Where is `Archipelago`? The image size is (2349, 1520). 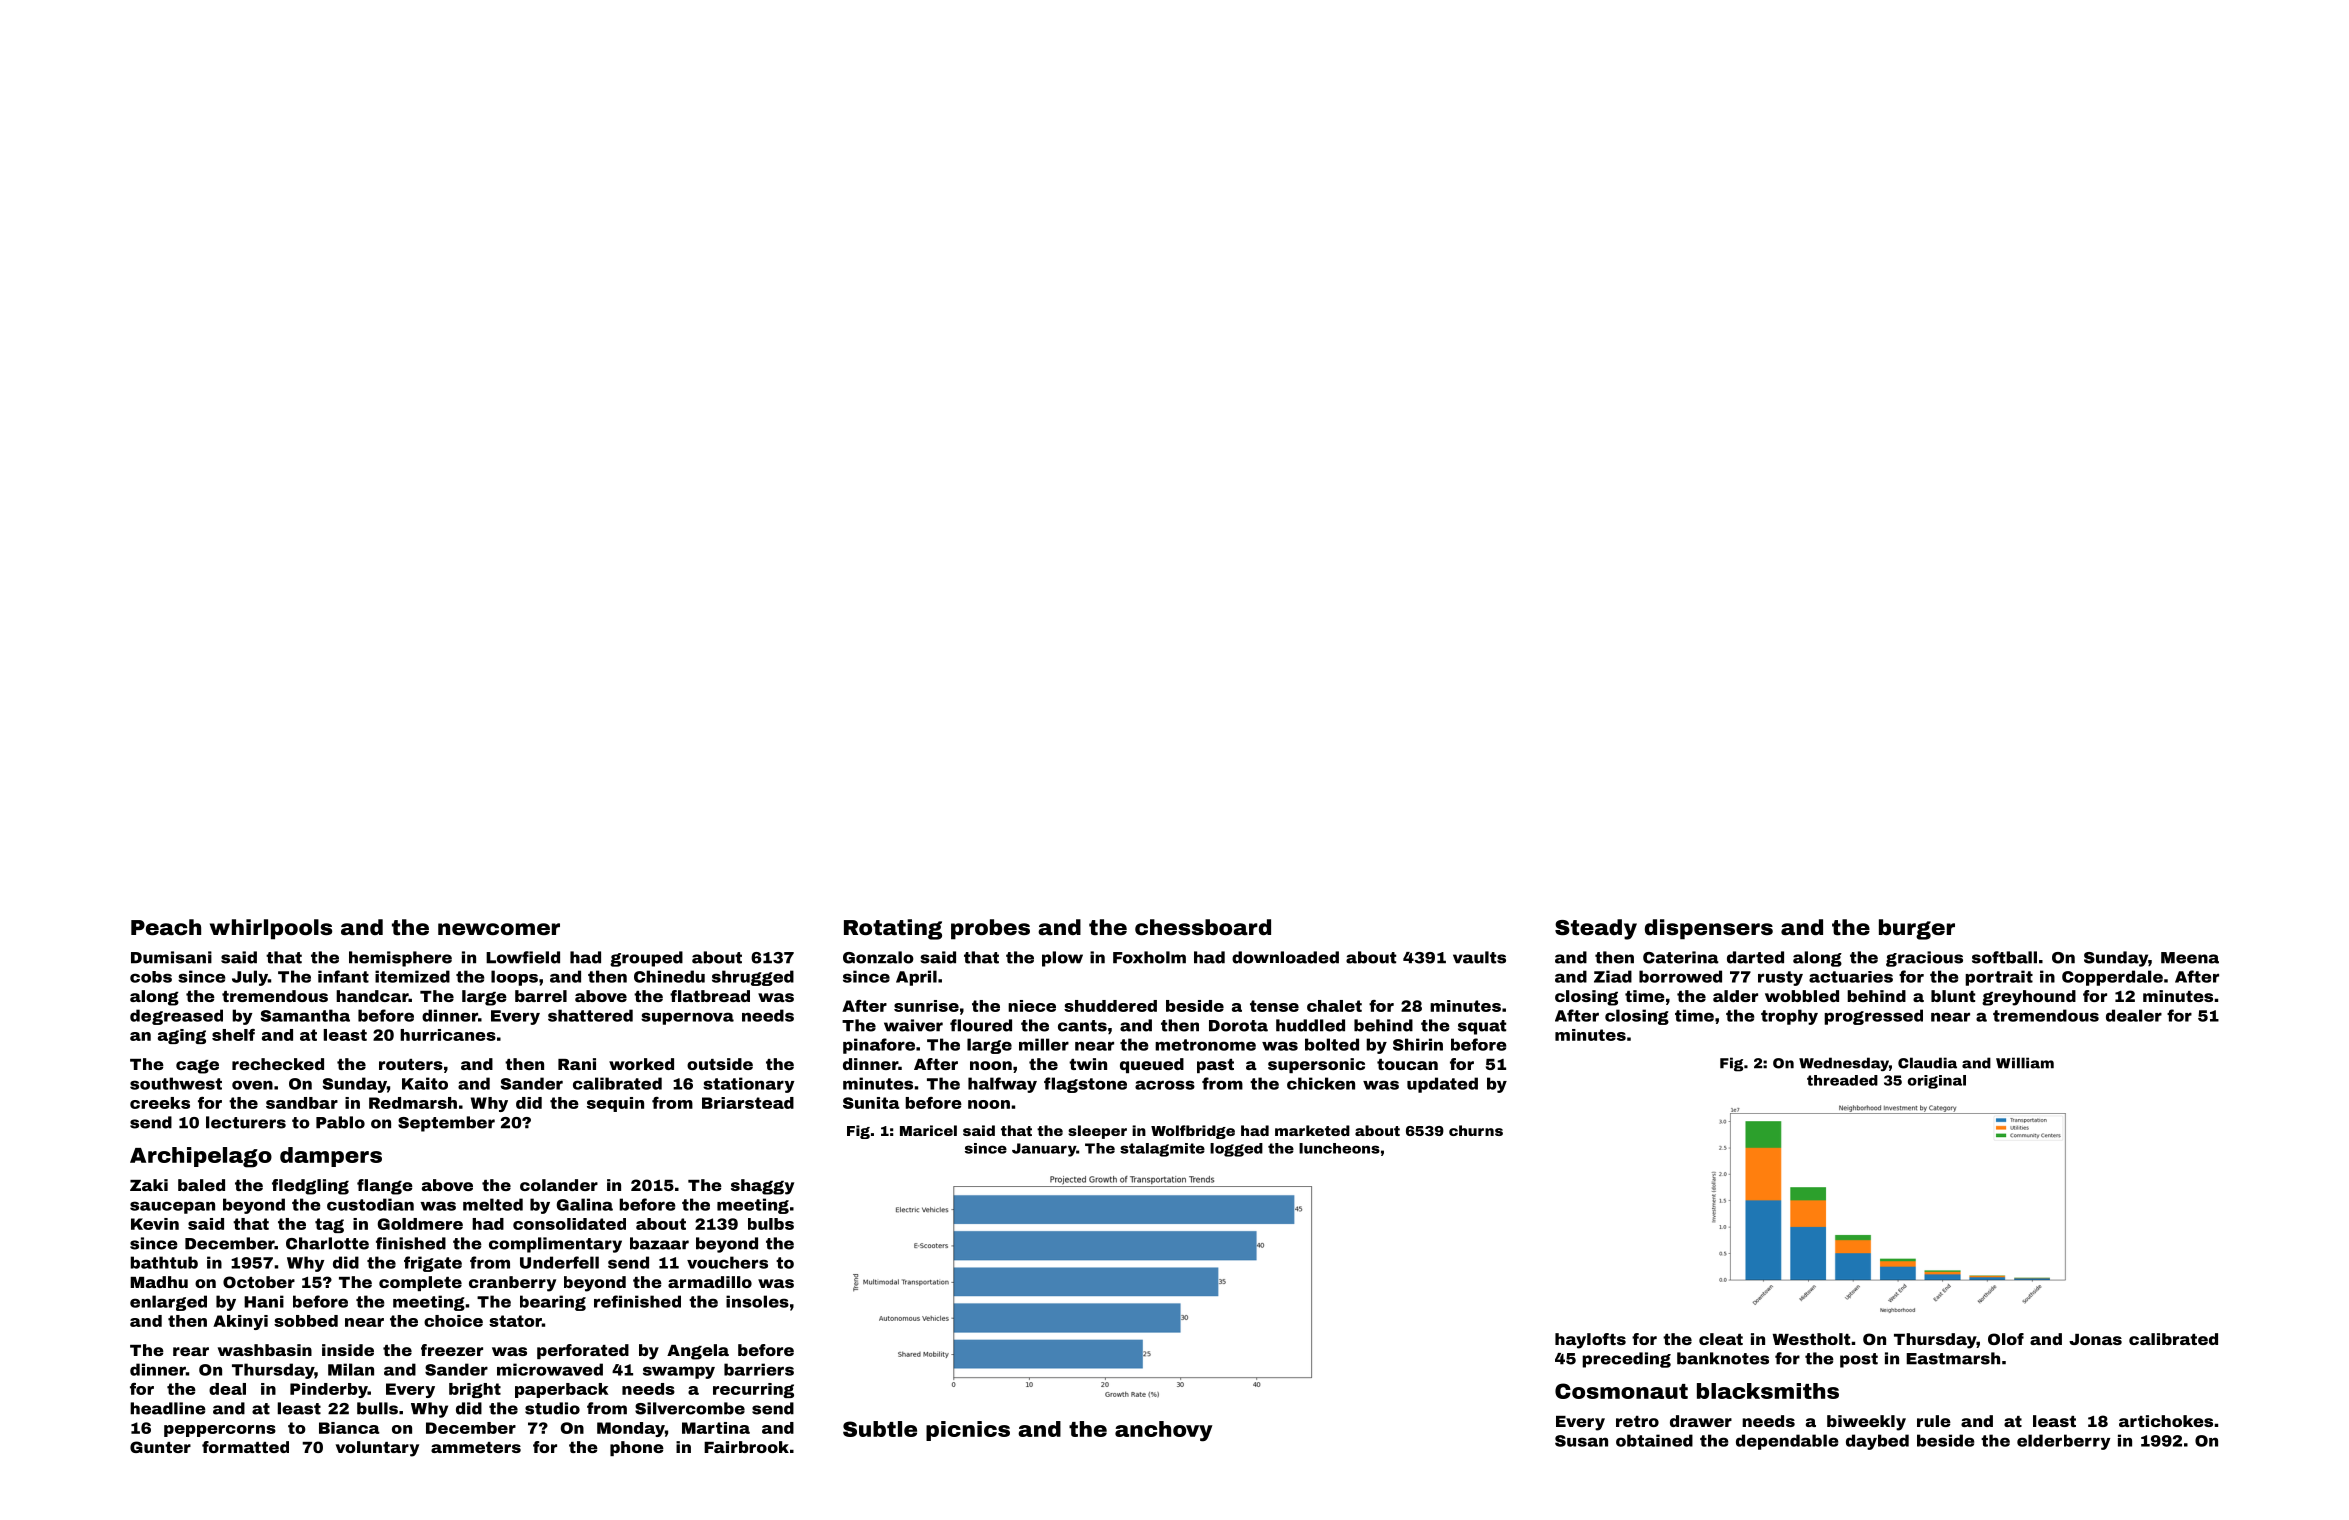
Archipelago is located at coordinates (201, 1157).
